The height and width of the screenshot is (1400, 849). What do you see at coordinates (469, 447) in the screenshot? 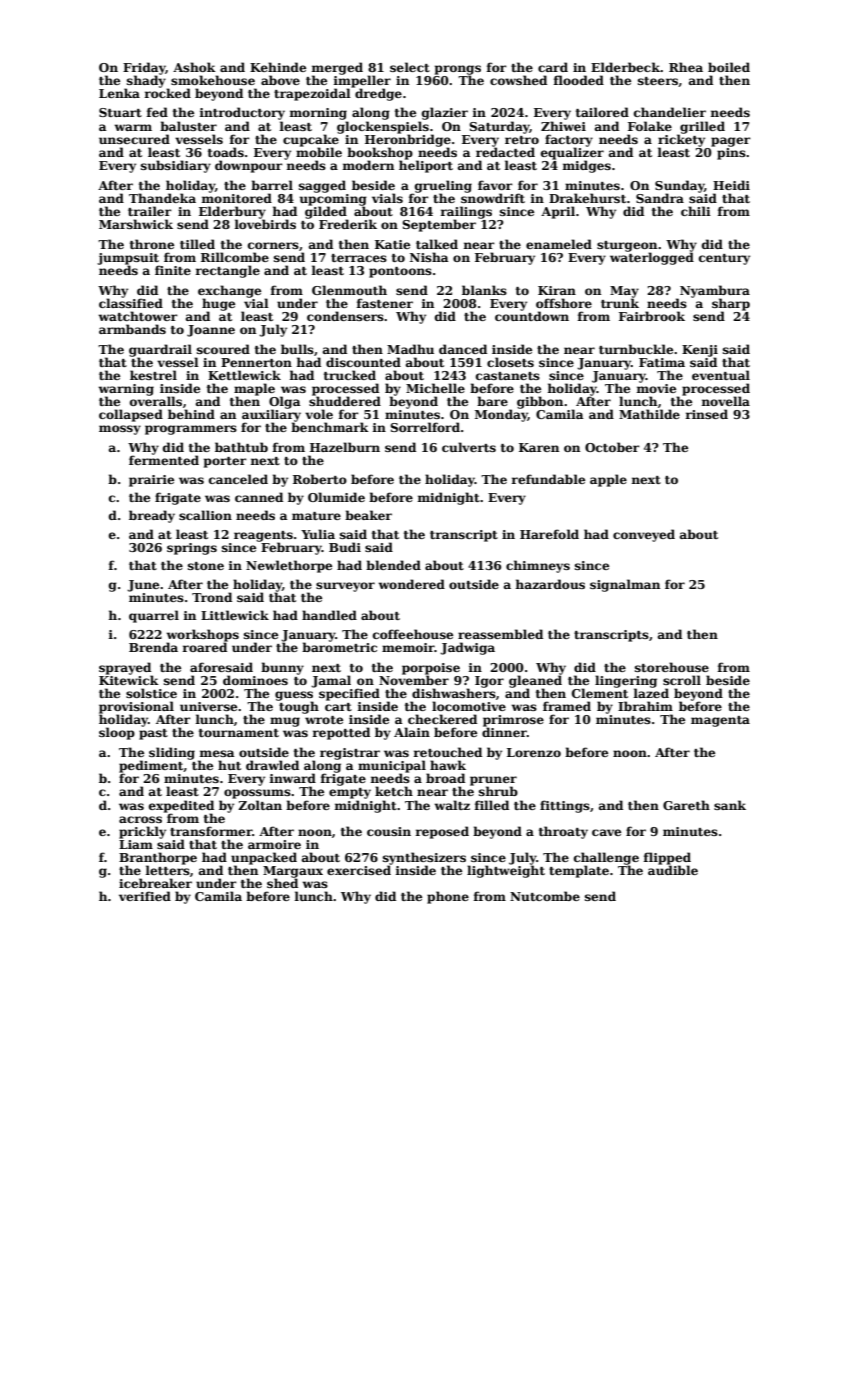
I see `culverts` at bounding box center [469, 447].
